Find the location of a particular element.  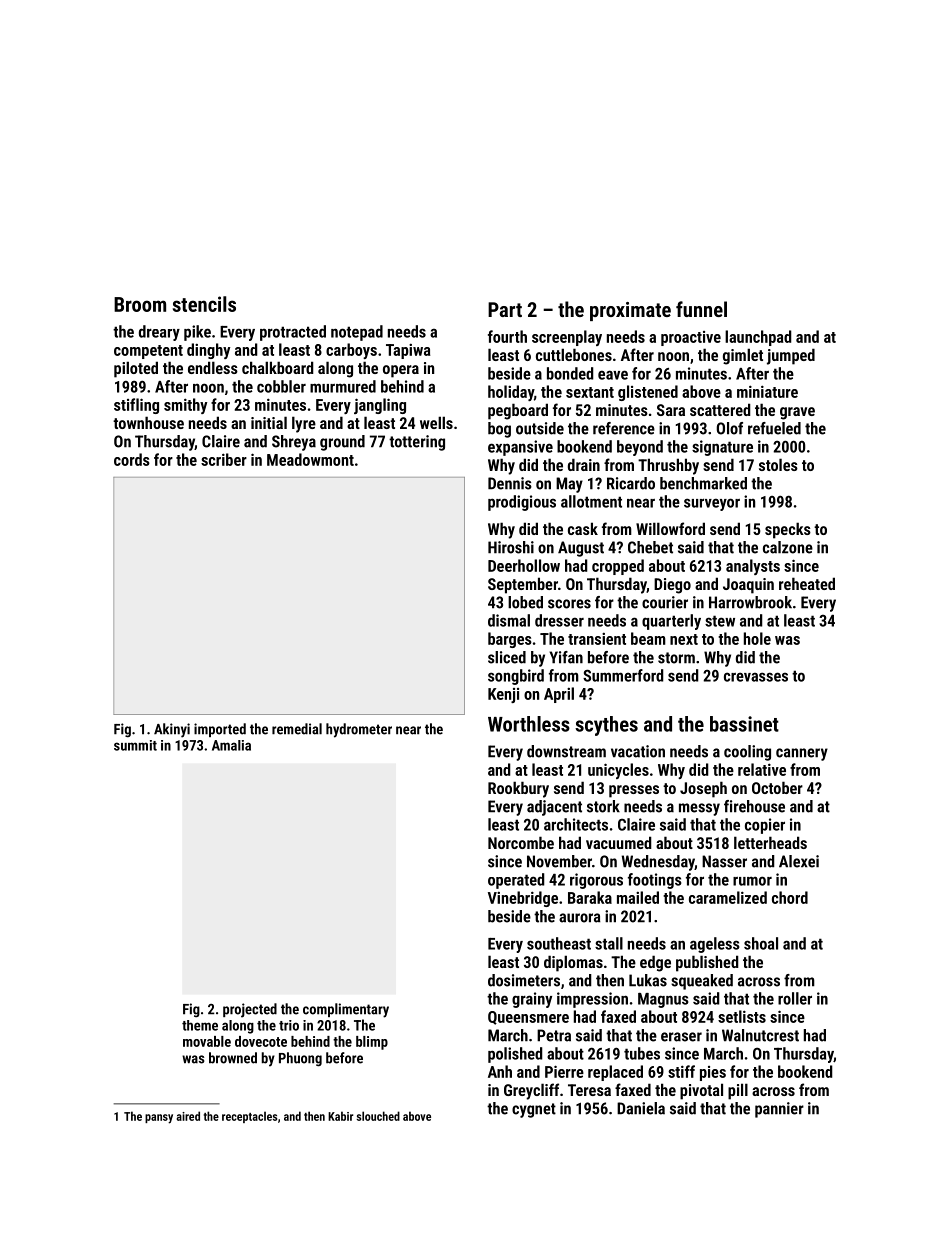

stencils is located at coordinates (204, 304).
